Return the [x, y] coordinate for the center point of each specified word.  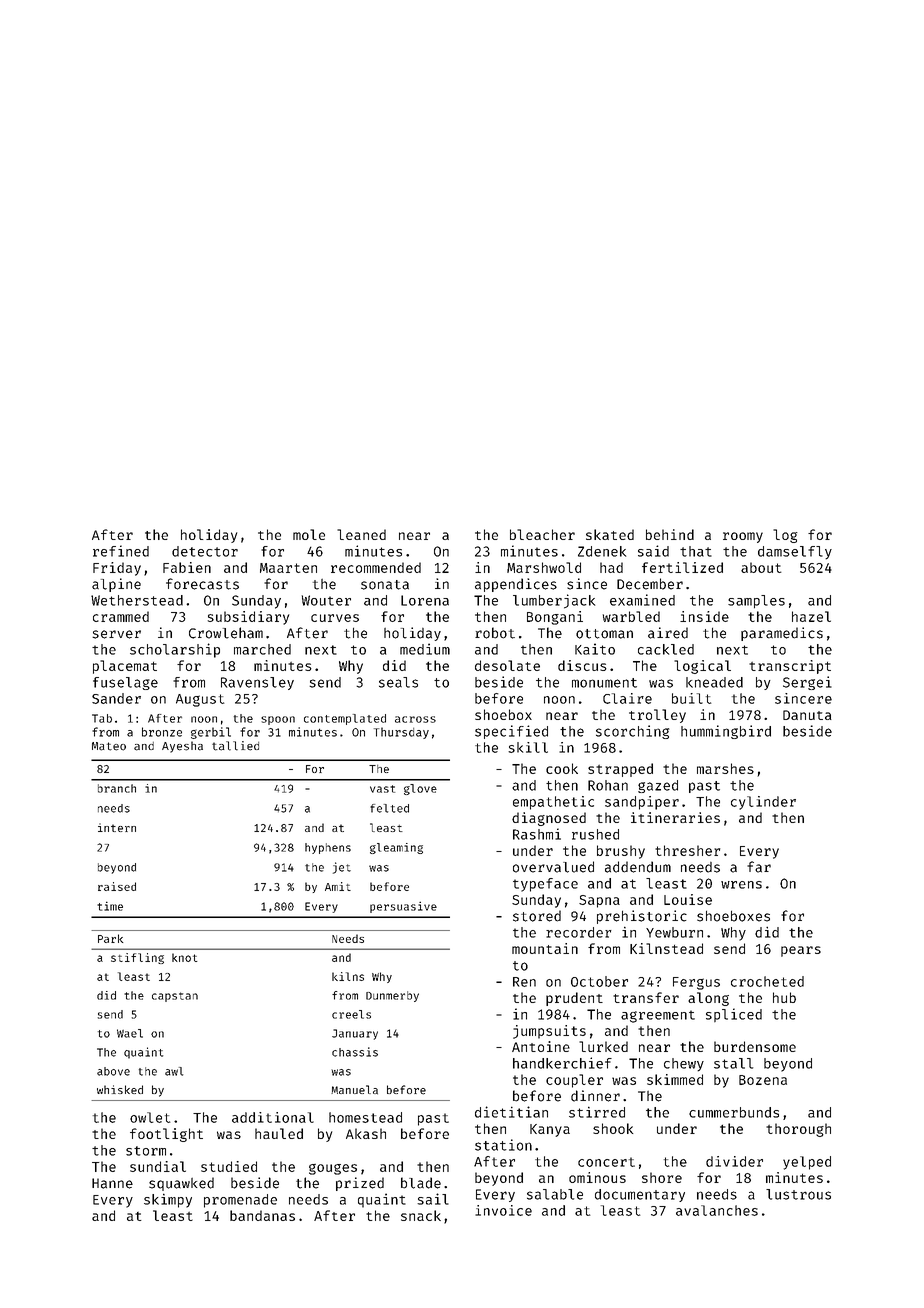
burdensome [755, 1046]
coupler [574, 1081]
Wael [130, 1033]
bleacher [542, 534]
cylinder [763, 803]
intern [117, 827]
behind [670, 534]
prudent [574, 999]
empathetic [553, 803]
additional [273, 1117]
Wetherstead [137, 600]
